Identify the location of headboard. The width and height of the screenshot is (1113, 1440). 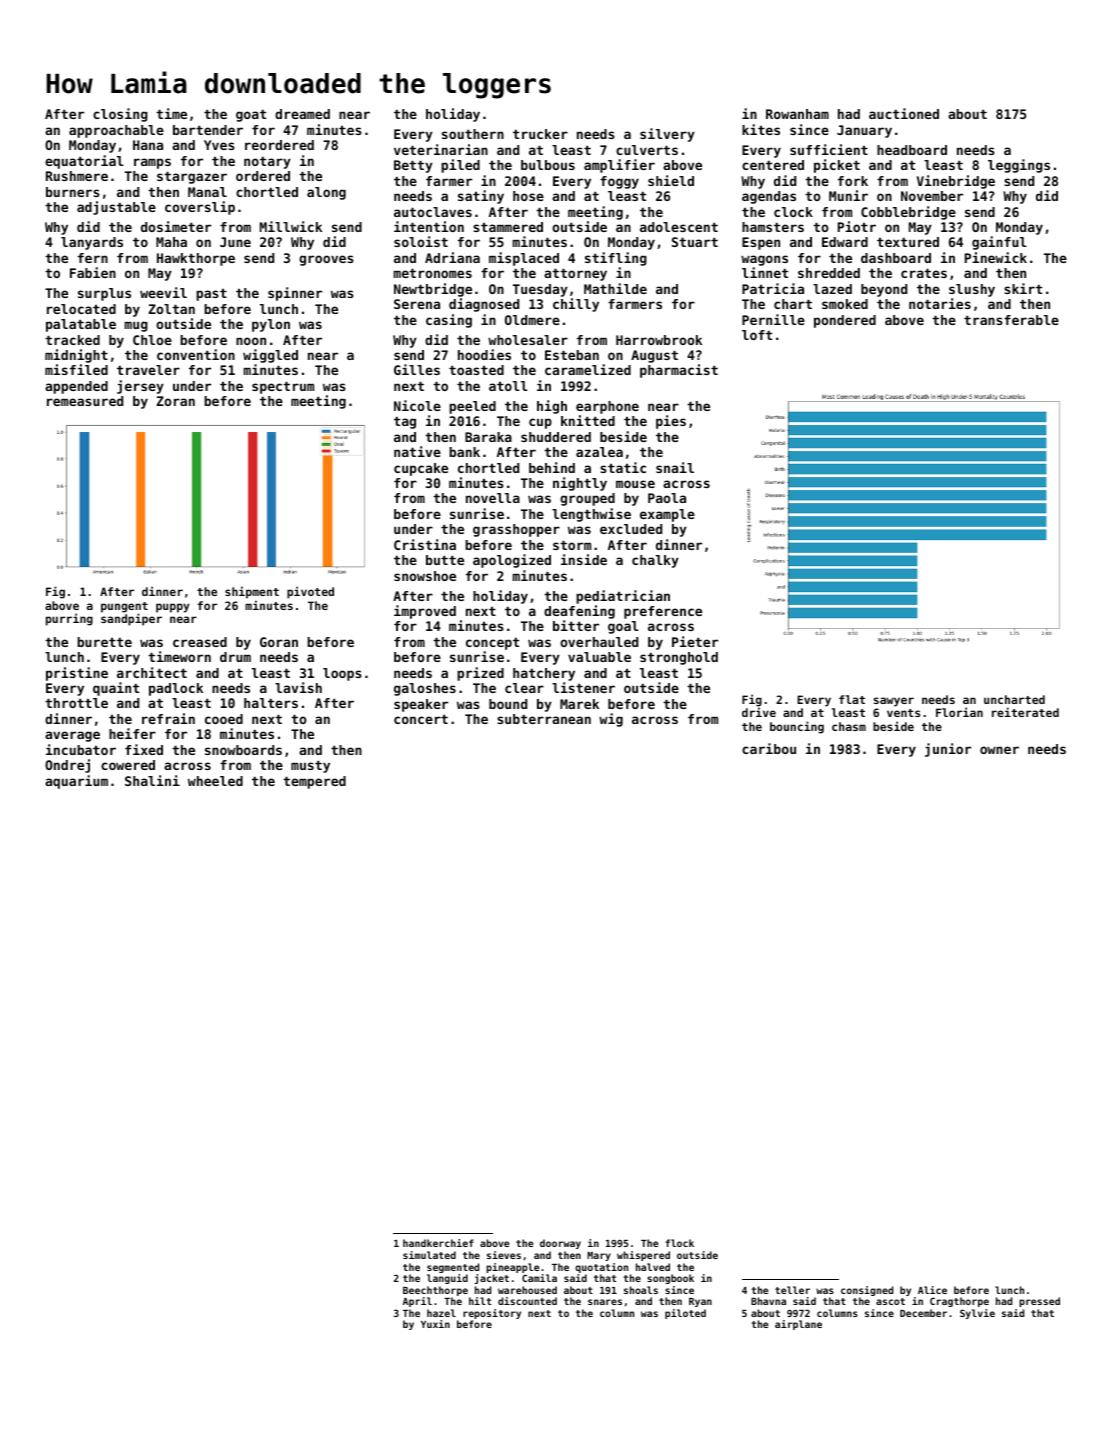
(912, 150).
